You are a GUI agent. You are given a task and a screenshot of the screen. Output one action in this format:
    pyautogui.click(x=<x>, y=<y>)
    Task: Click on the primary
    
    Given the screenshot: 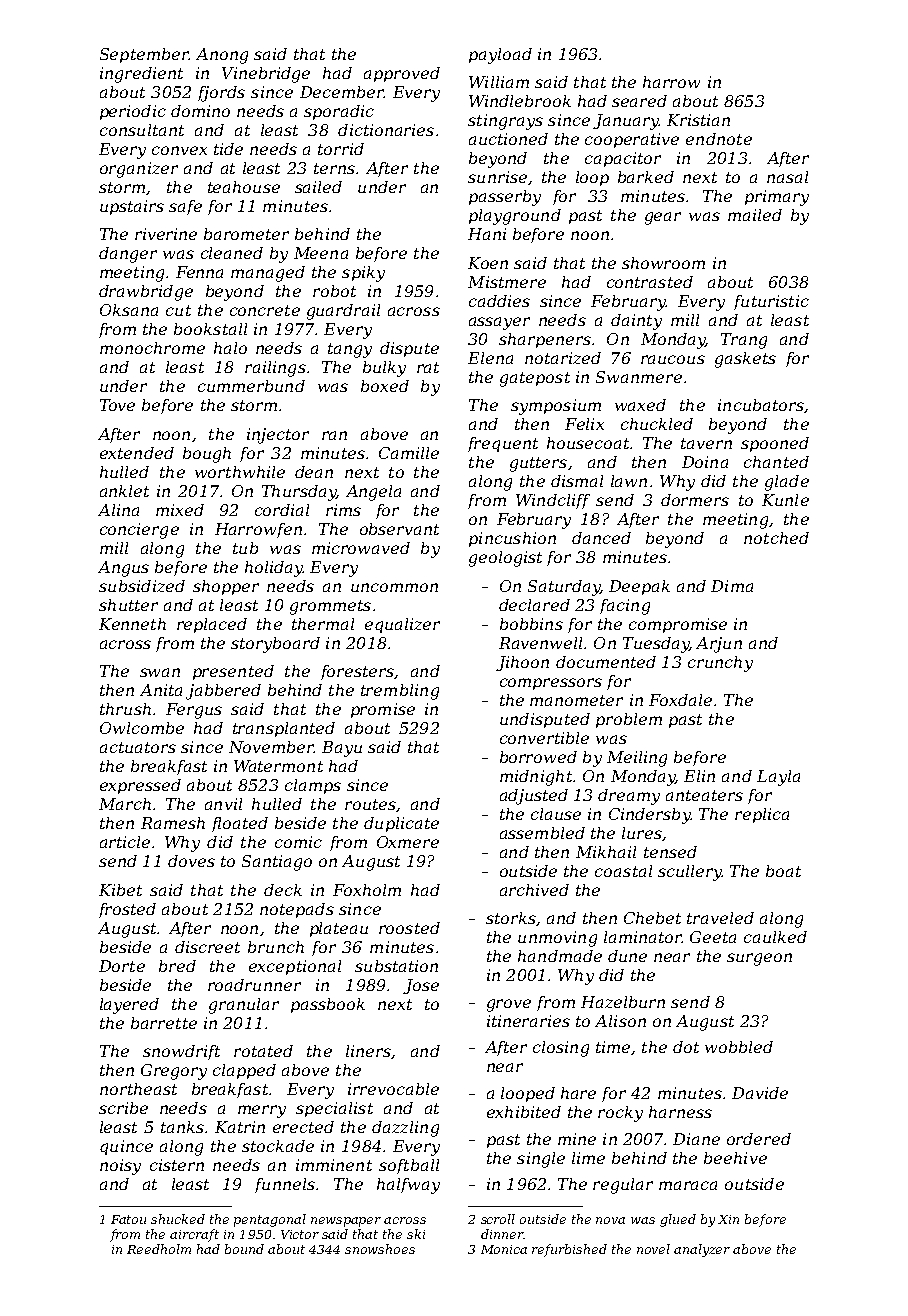 What is the action you would take?
    pyautogui.click(x=777, y=198)
